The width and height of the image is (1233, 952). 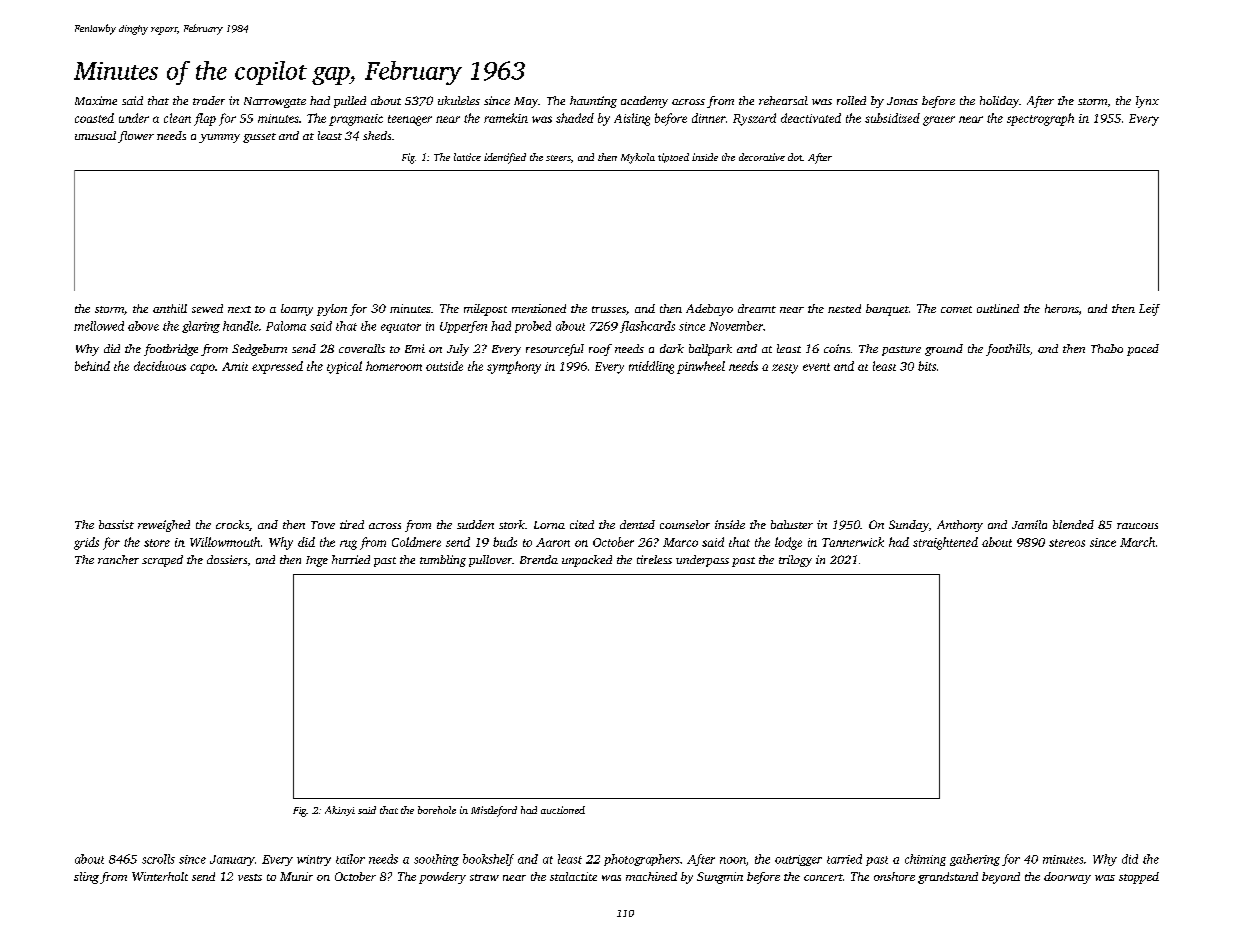 I want to click on dinner, so click(x=709, y=118).
